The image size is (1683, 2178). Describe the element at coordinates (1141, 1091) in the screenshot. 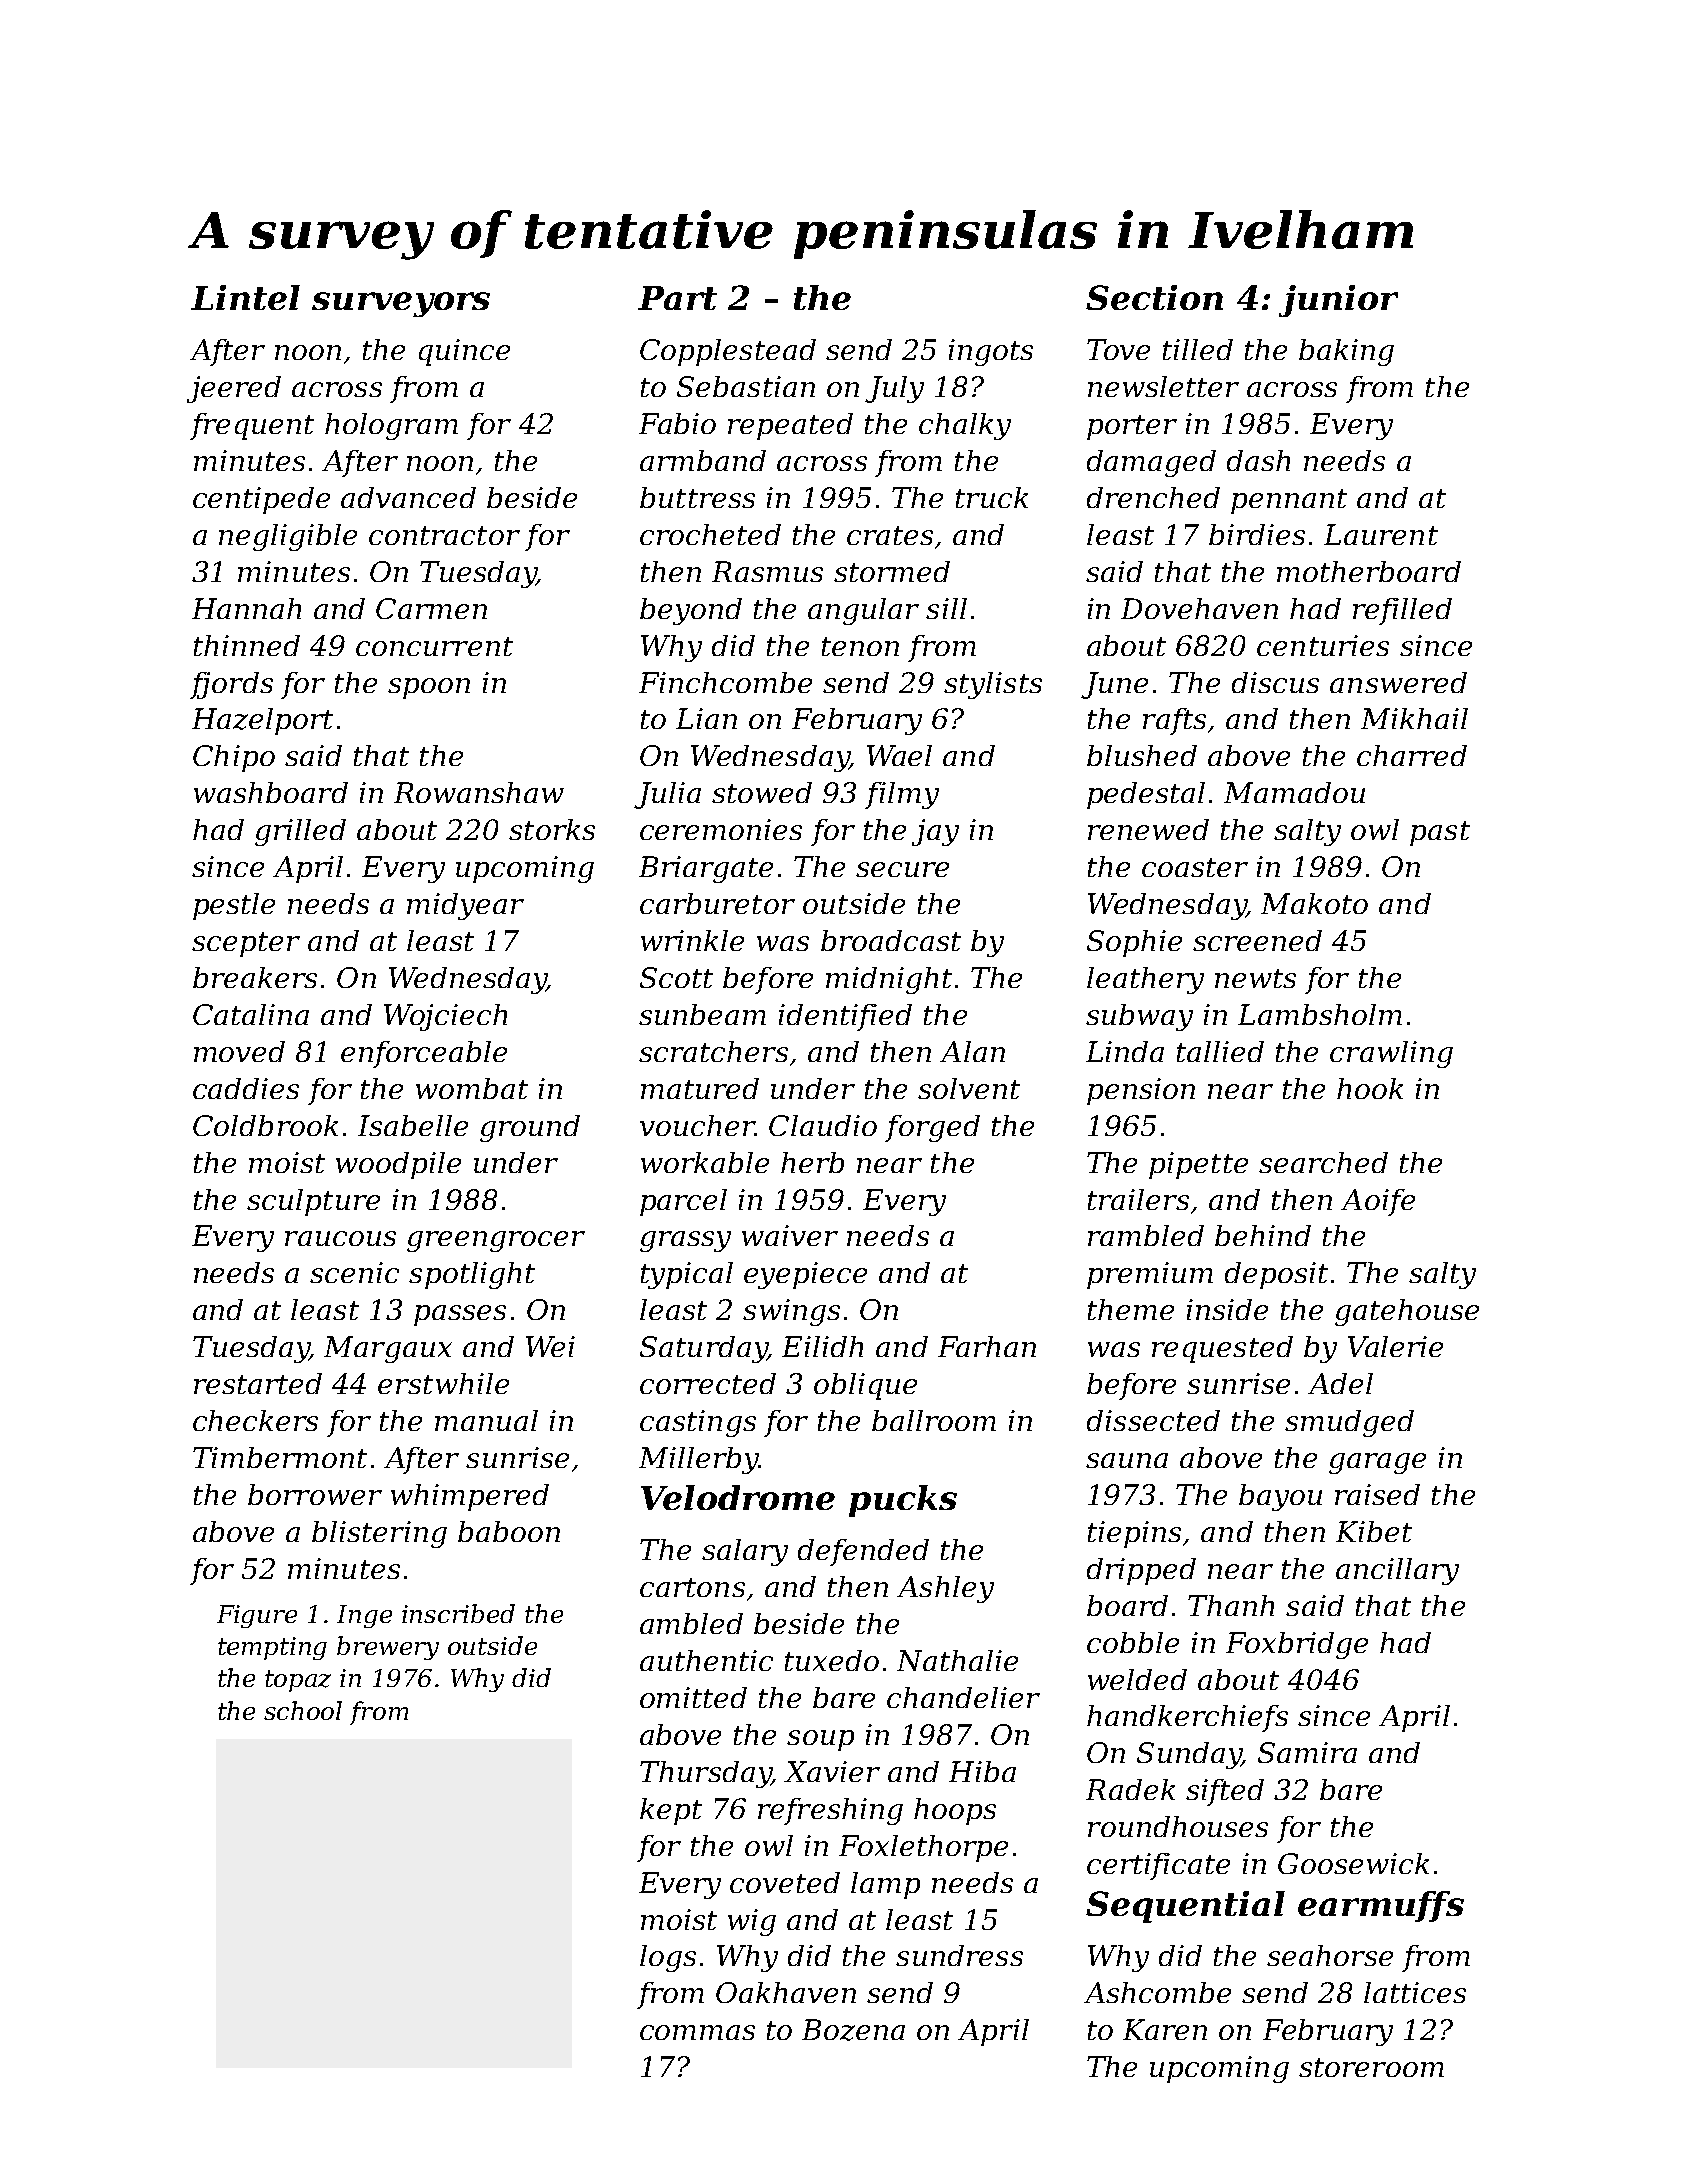

I see `pension` at that location.
